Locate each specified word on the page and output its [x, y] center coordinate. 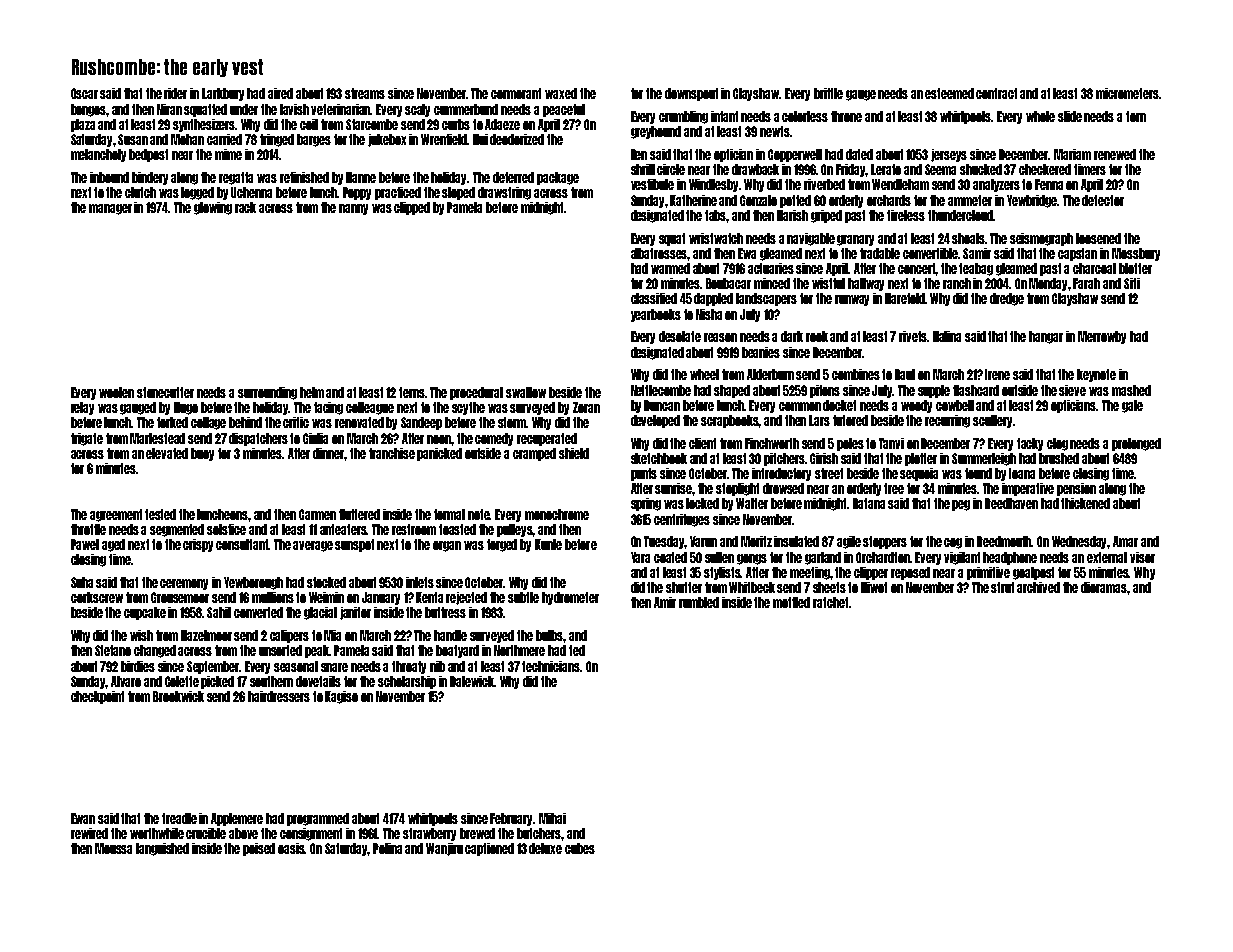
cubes [580, 848]
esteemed [949, 93]
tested [160, 514]
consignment [311, 834]
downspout [691, 94]
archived [1038, 587]
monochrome [557, 514]
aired [280, 93]
